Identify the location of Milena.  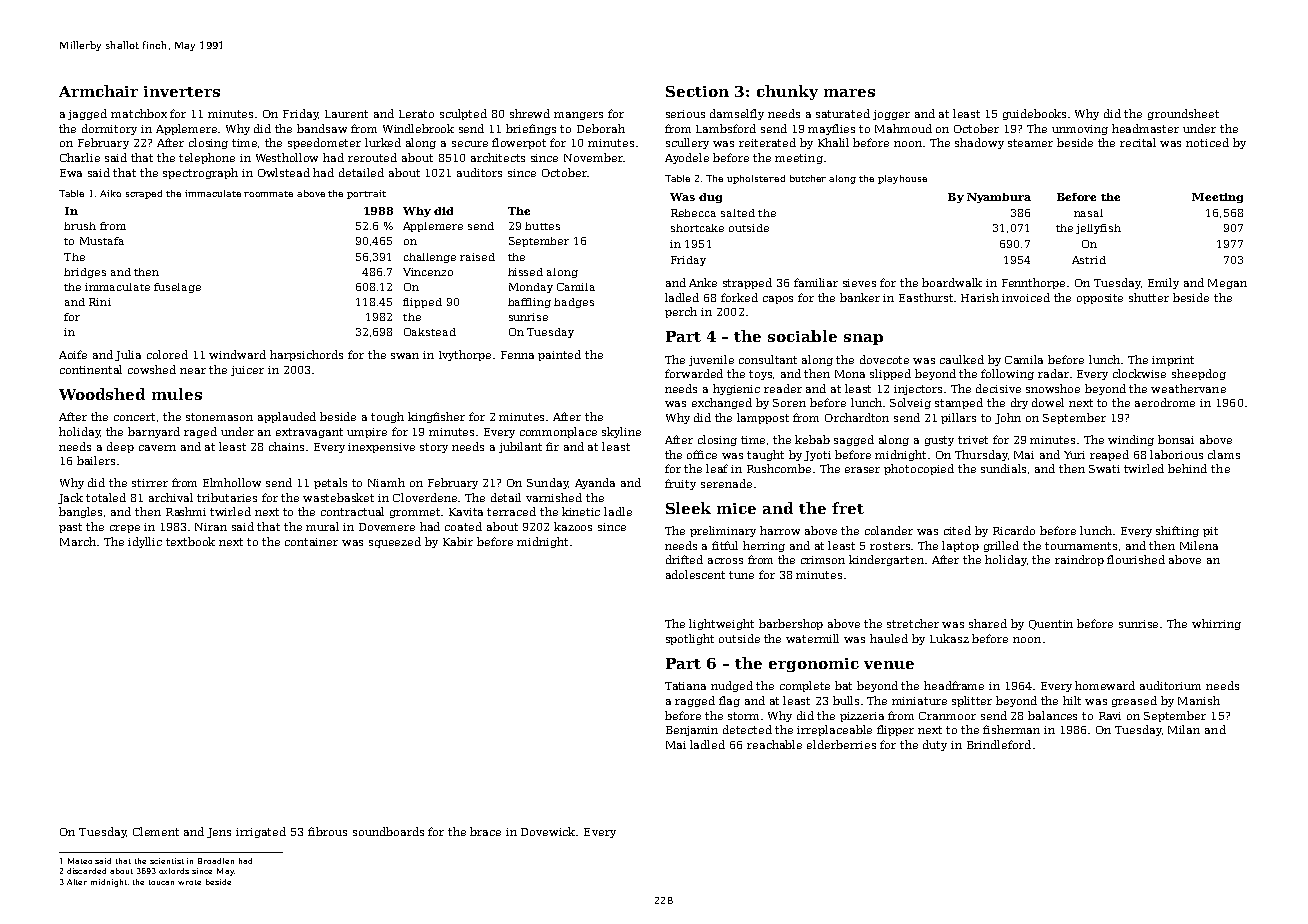
(1199, 545).
